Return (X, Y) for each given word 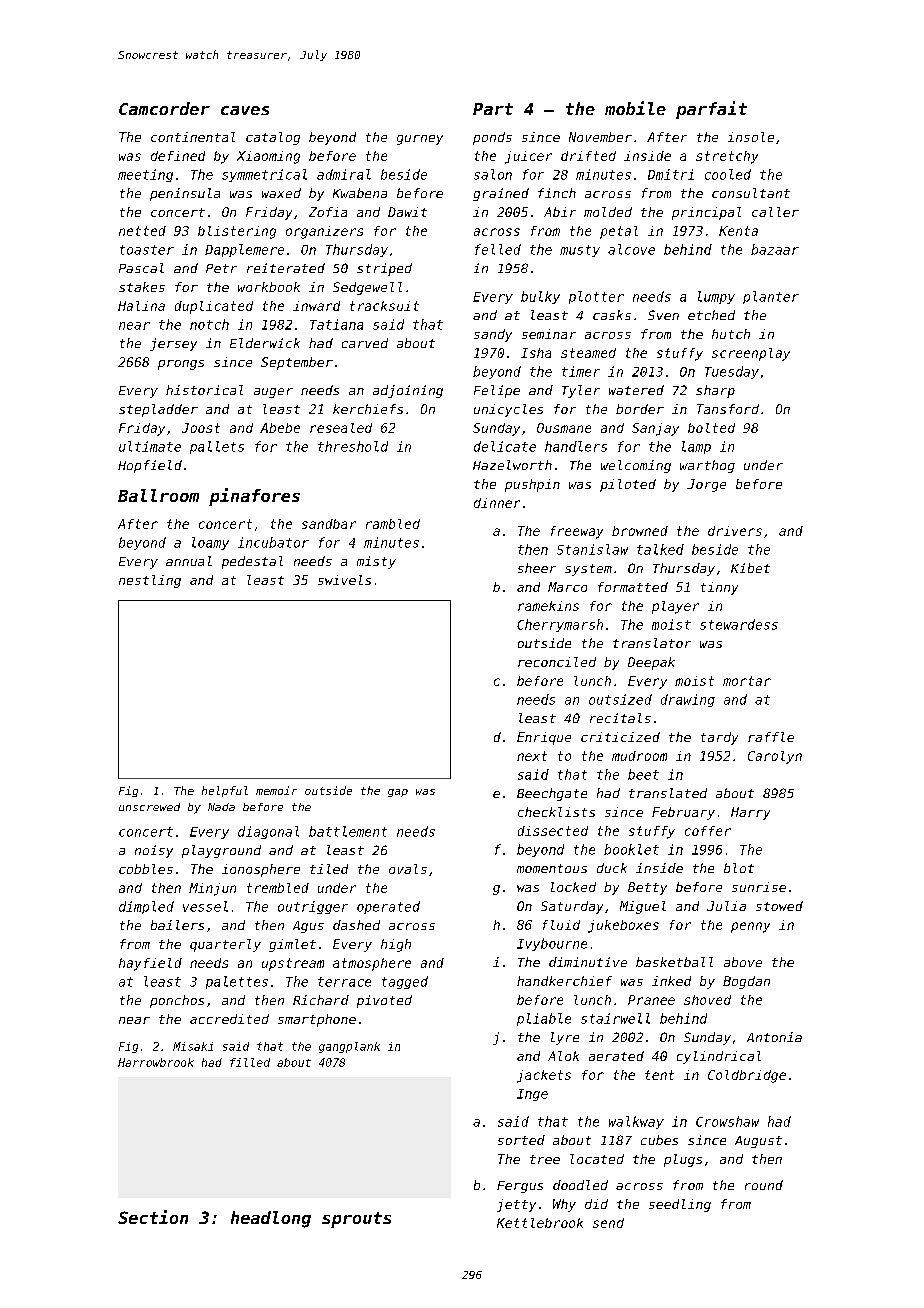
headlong (271, 1219)
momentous (552, 868)
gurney (420, 140)
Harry (750, 813)
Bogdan (746, 982)
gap (398, 793)
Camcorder (164, 108)
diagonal (268, 832)
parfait (711, 110)
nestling (150, 581)
